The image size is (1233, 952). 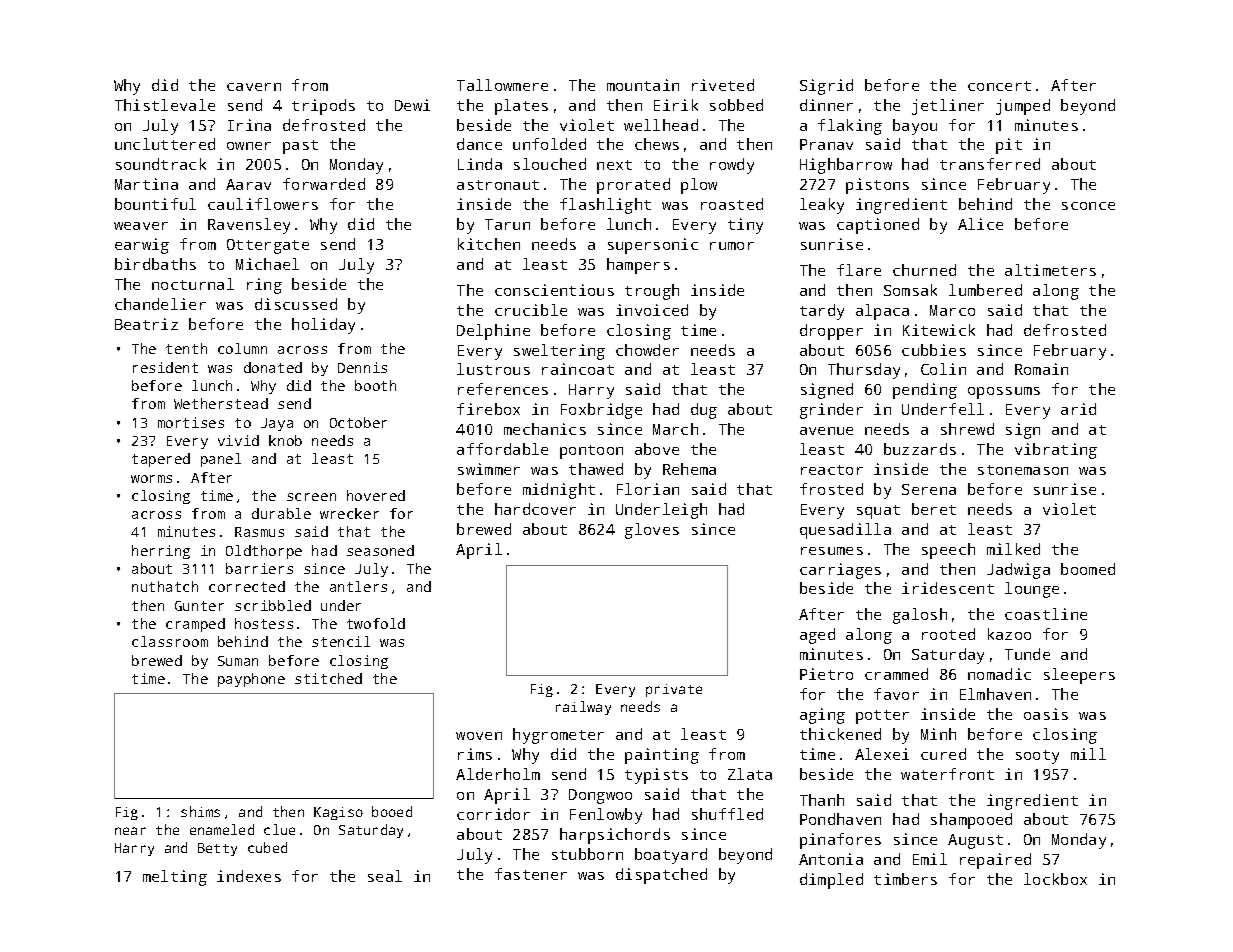 I want to click on Pietro, so click(x=826, y=674).
